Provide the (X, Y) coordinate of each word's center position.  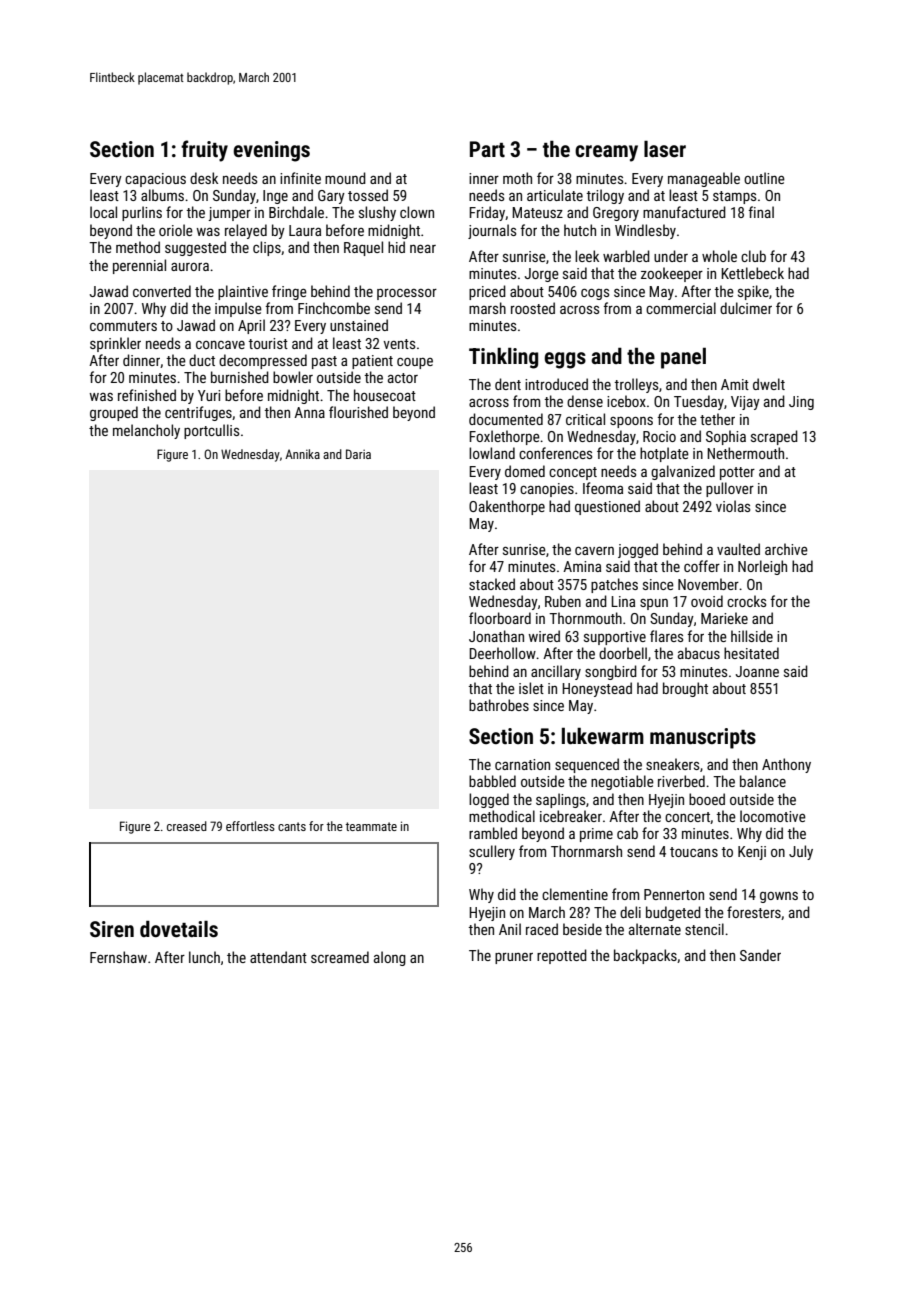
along (390, 958)
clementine (575, 894)
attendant (278, 957)
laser (665, 149)
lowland (492, 453)
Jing (801, 403)
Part (487, 149)
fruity (204, 151)
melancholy (146, 431)
